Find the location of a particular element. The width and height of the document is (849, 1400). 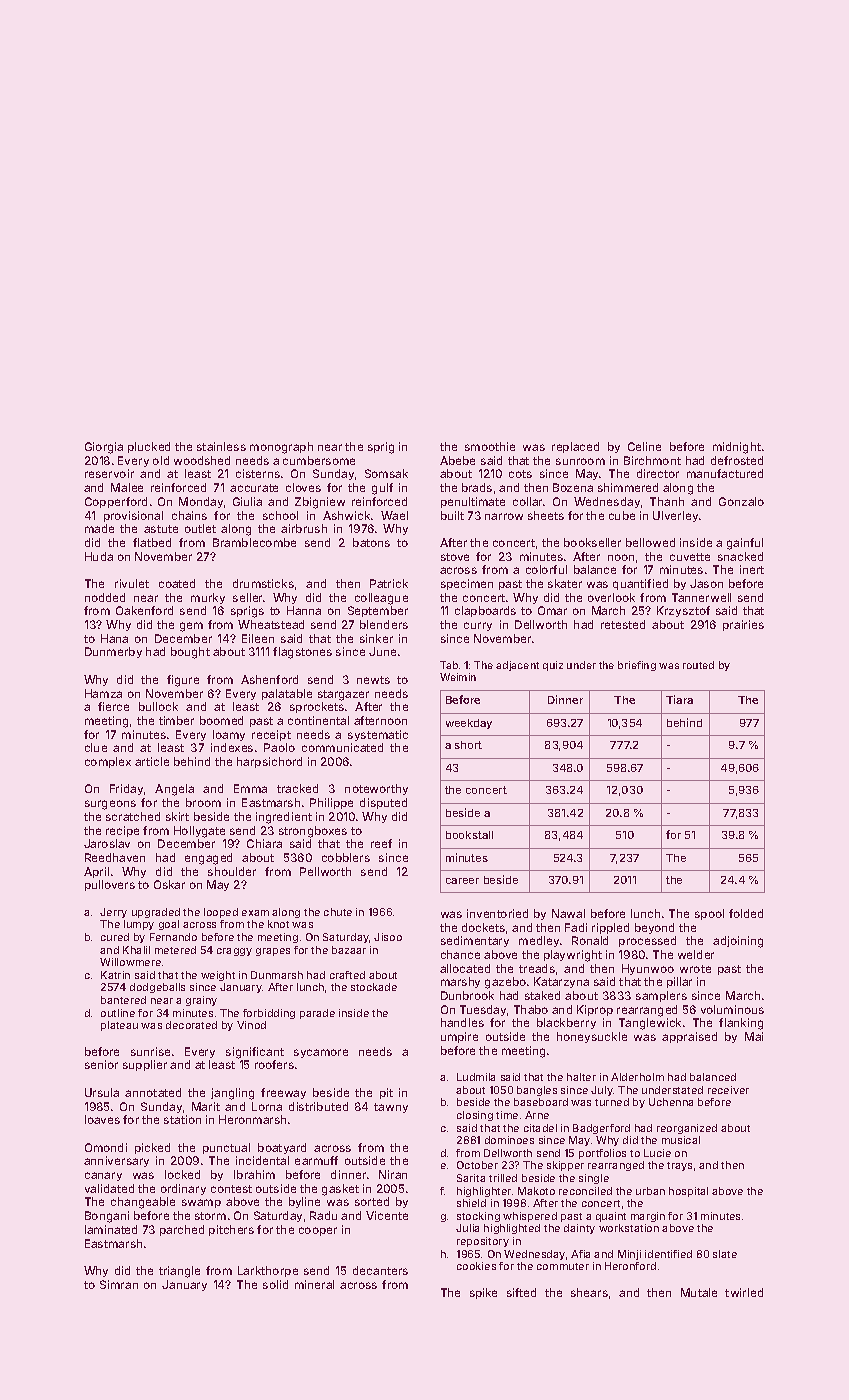

cuvette is located at coordinates (690, 557).
